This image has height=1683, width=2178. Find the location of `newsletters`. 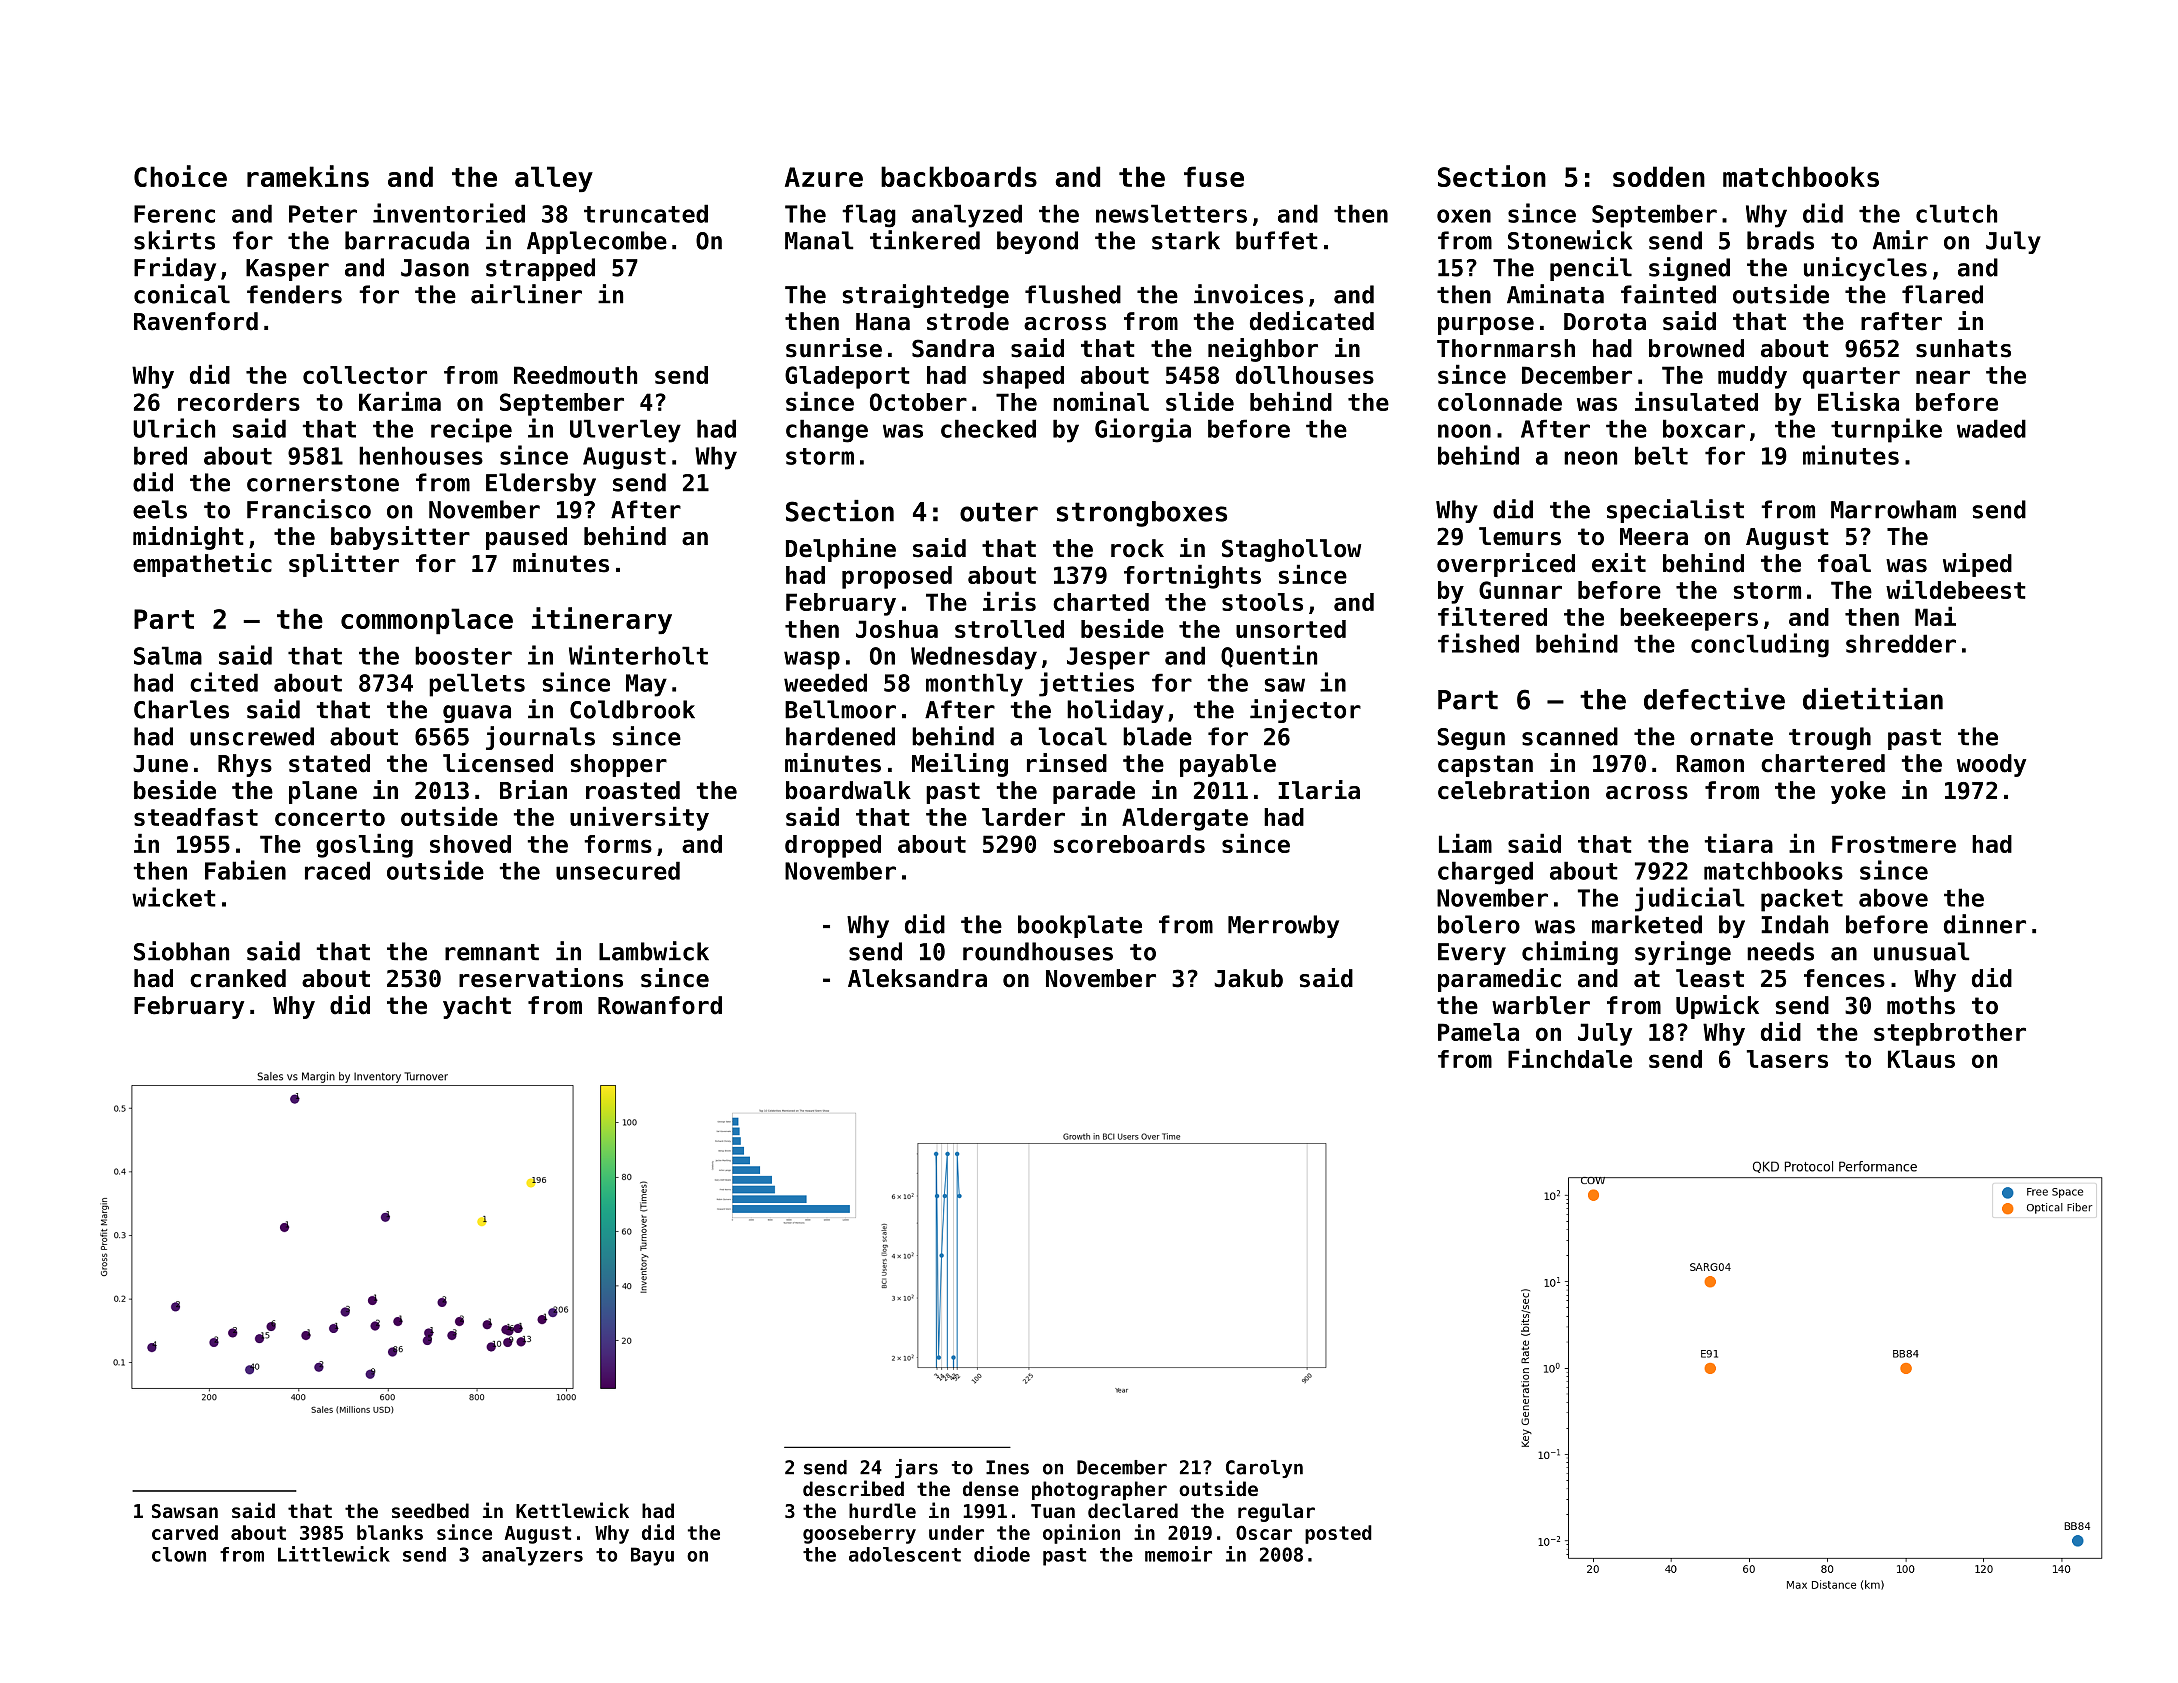

newsletters is located at coordinates (1171, 213).
